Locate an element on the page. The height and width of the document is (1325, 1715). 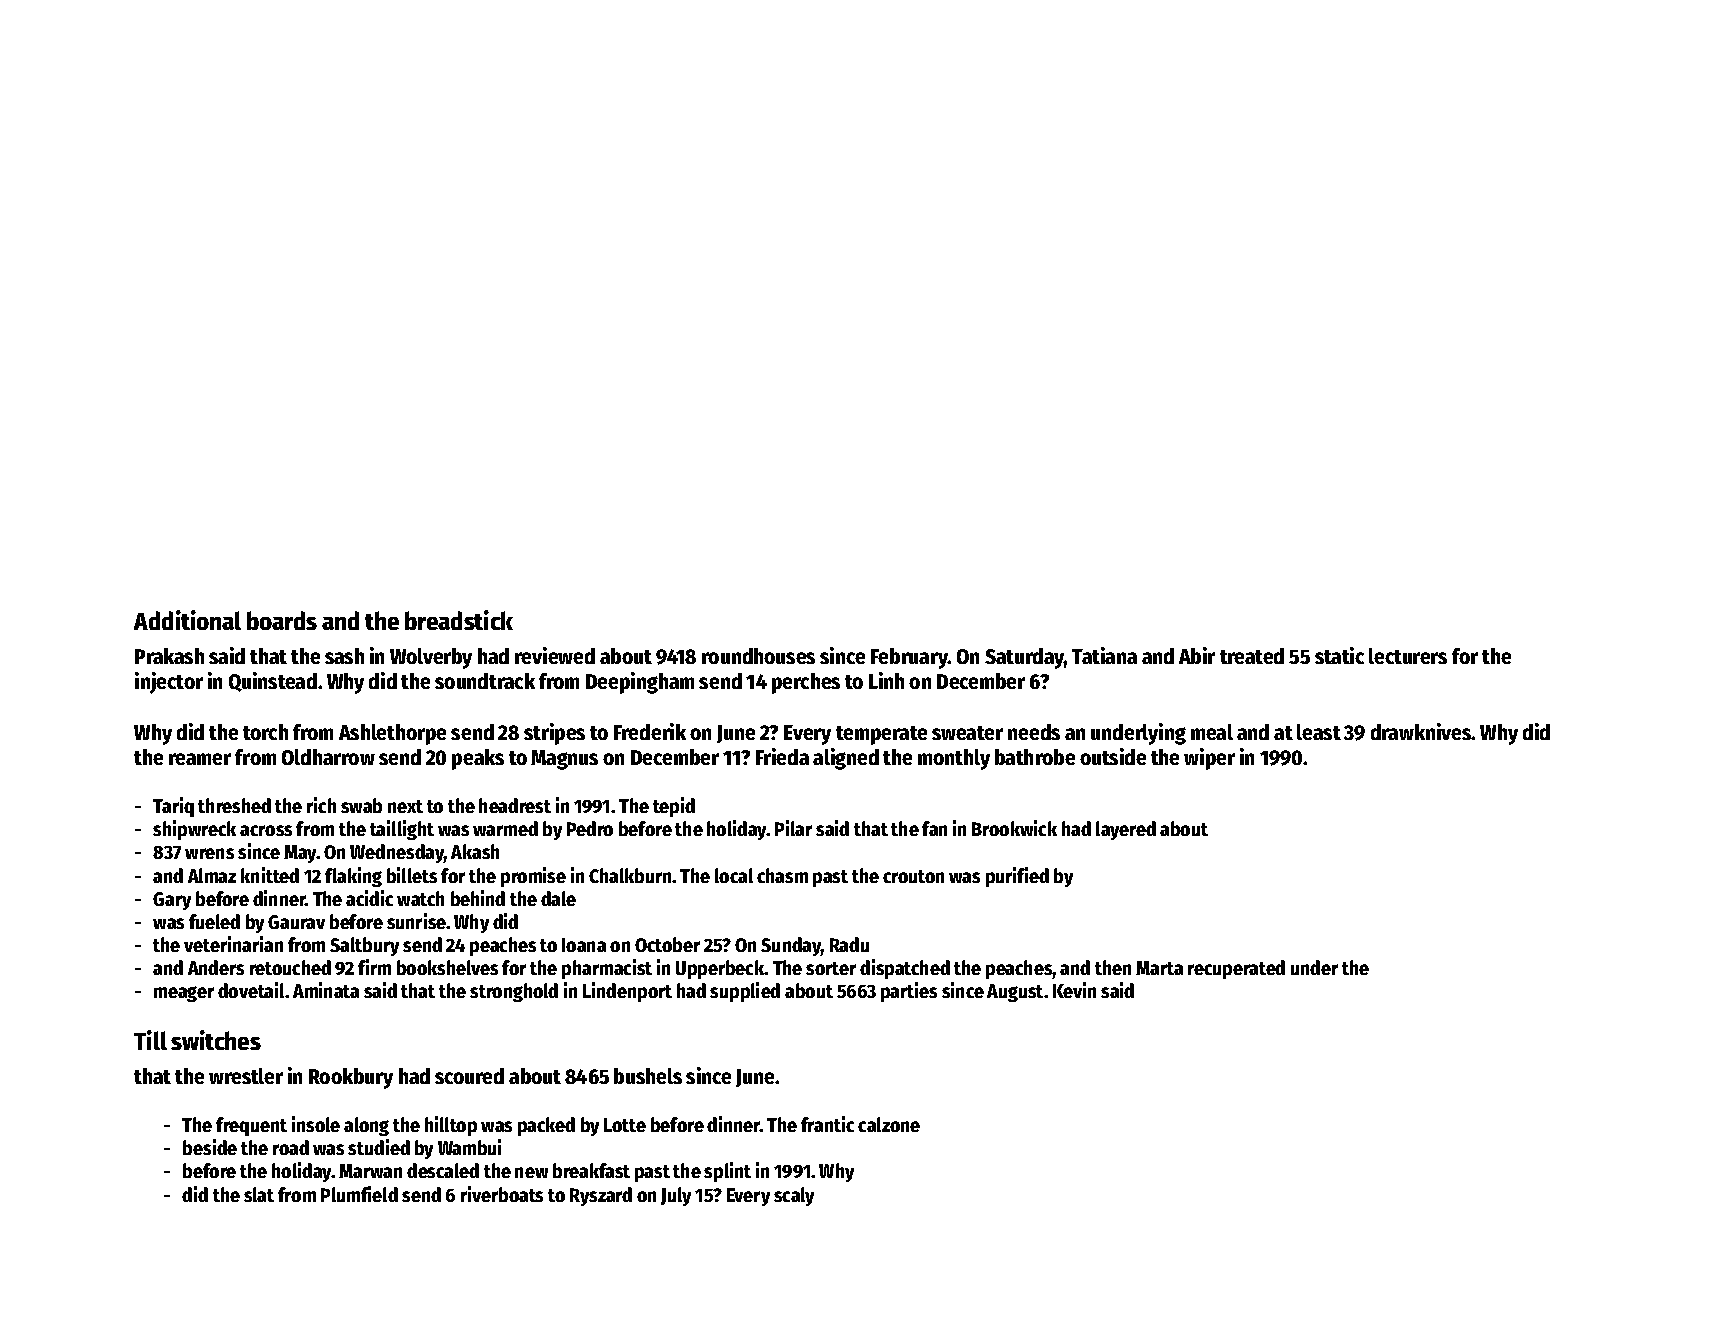
static is located at coordinates (1339, 655).
